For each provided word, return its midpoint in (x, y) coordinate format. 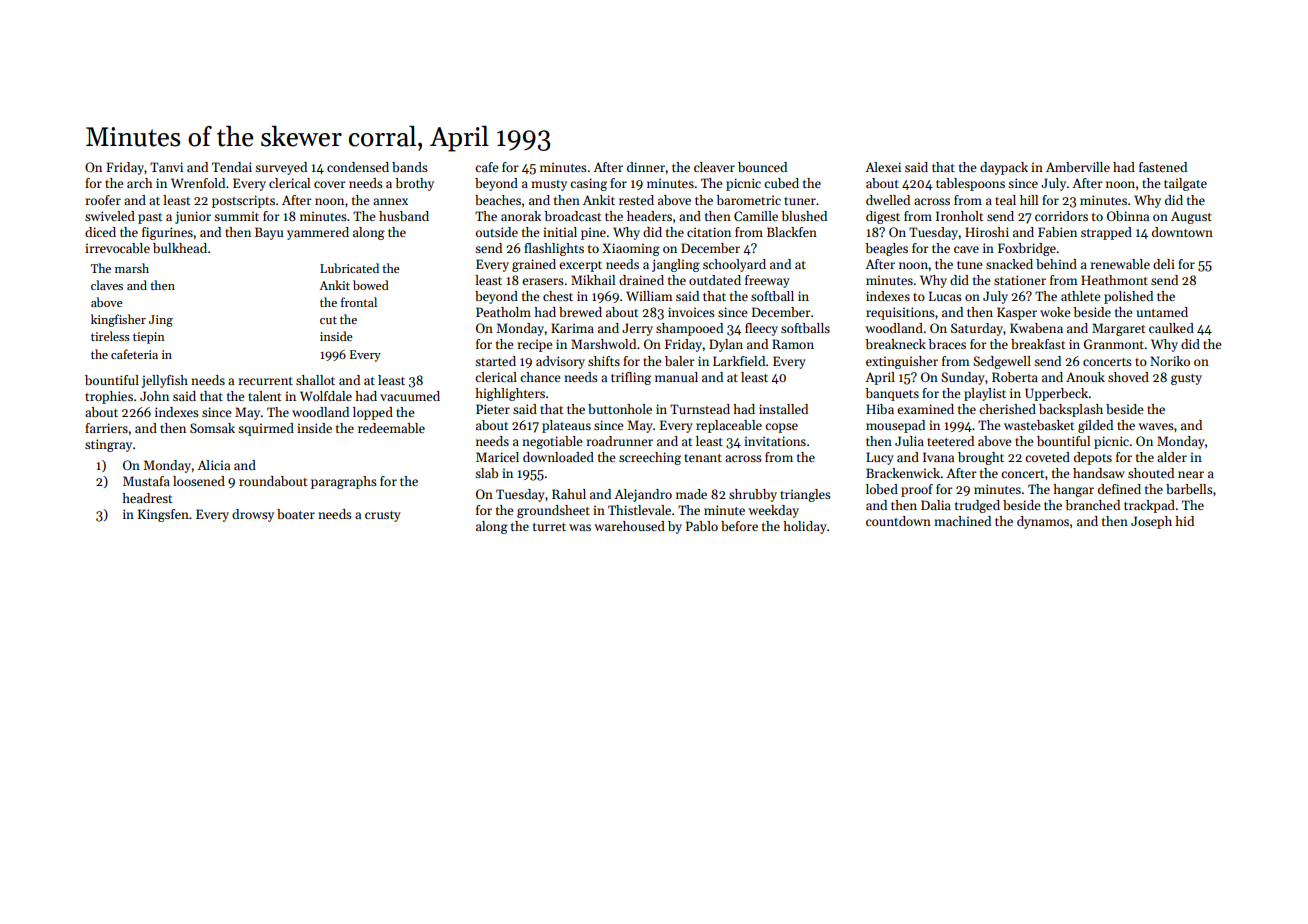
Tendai (232, 167)
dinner (646, 167)
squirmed (266, 429)
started (495, 361)
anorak (521, 216)
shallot (315, 380)
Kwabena (1036, 328)
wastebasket (1039, 425)
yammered (318, 233)
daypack (1004, 168)
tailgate (1185, 184)
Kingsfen (163, 515)
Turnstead (700, 409)
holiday (805, 527)
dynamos (1043, 522)
